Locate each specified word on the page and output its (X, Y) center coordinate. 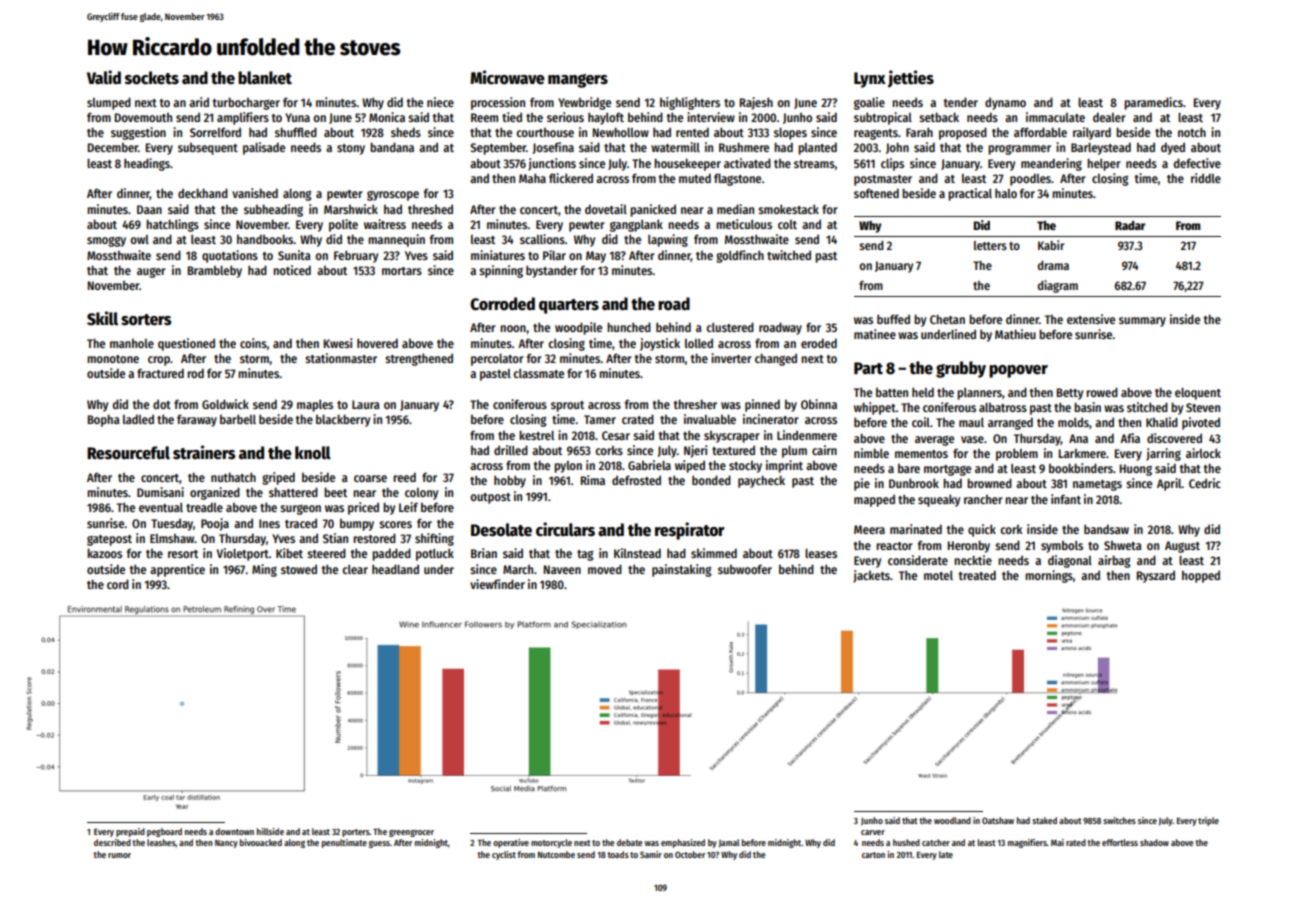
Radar (1130, 225)
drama (1053, 265)
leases (821, 553)
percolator (497, 360)
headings (147, 164)
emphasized (683, 843)
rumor (119, 855)
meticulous (744, 224)
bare (909, 468)
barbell (238, 419)
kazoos (104, 553)
